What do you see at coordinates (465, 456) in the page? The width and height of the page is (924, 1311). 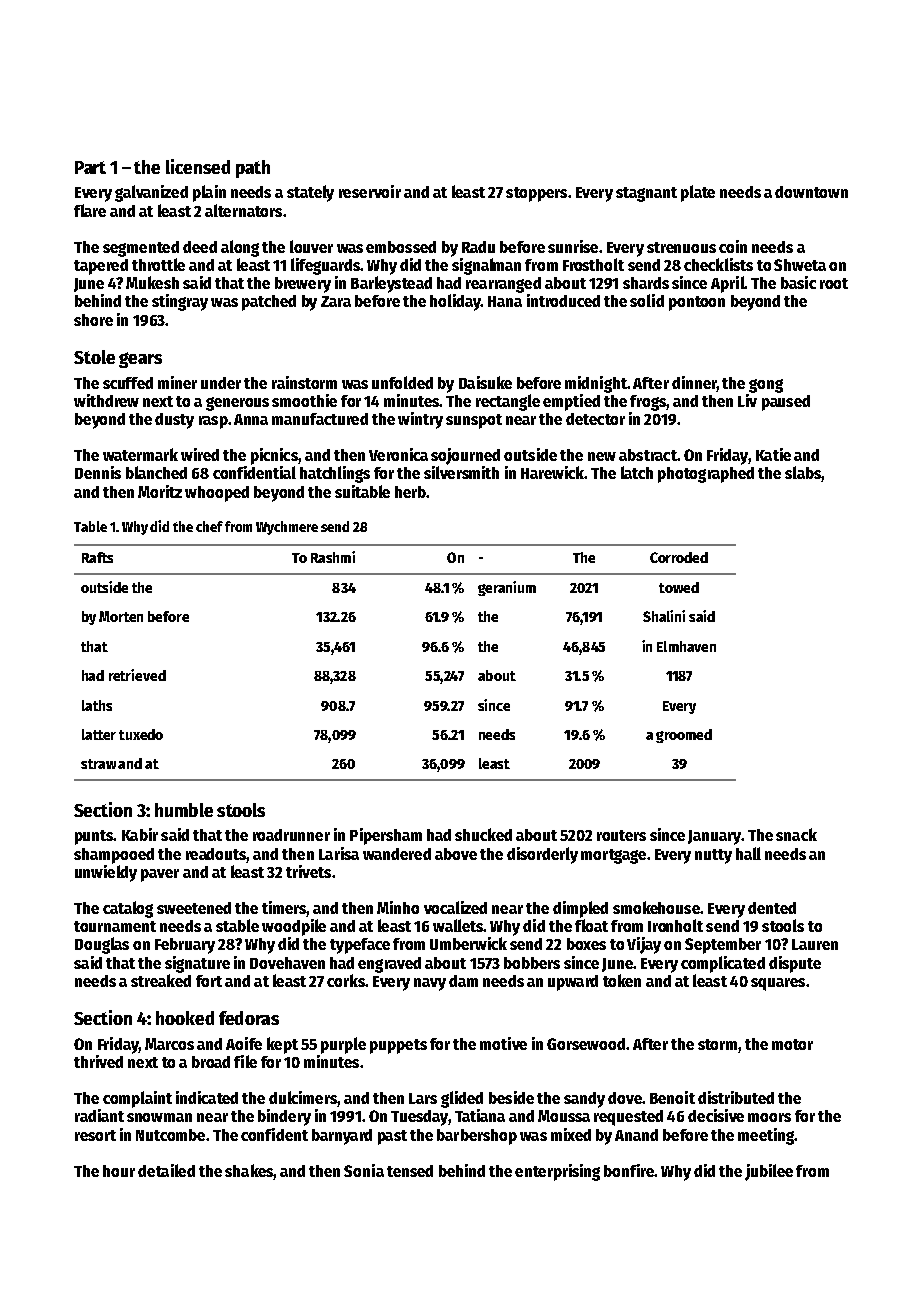 I see `sojourned` at bounding box center [465, 456].
